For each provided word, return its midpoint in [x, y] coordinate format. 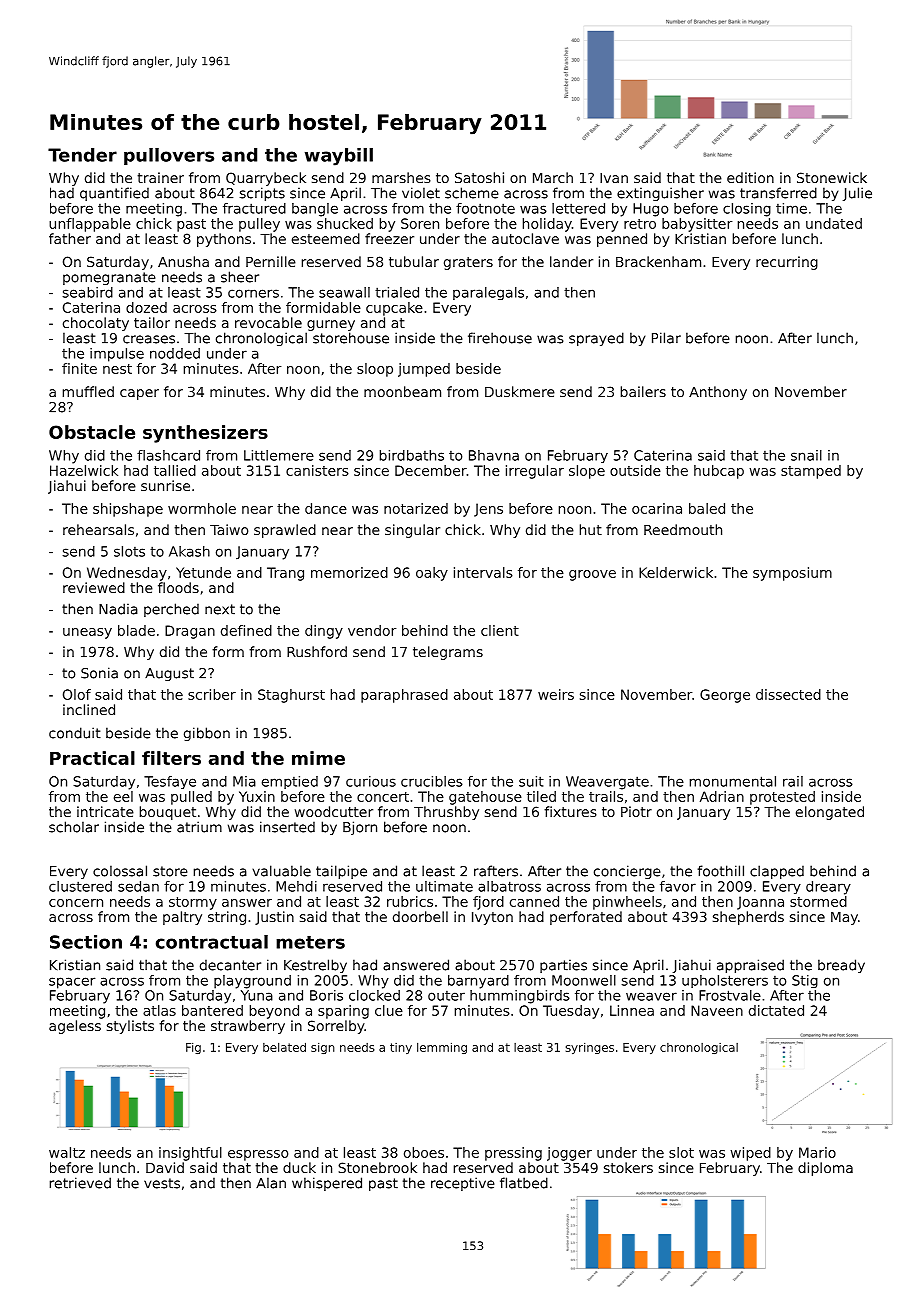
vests [162, 1183]
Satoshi [479, 177]
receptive [463, 1184]
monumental [733, 781]
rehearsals [98, 529]
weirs [556, 694]
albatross [509, 886]
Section [86, 942]
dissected [788, 694]
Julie [857, 194]
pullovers [169, 156]
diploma [825, 1169]
